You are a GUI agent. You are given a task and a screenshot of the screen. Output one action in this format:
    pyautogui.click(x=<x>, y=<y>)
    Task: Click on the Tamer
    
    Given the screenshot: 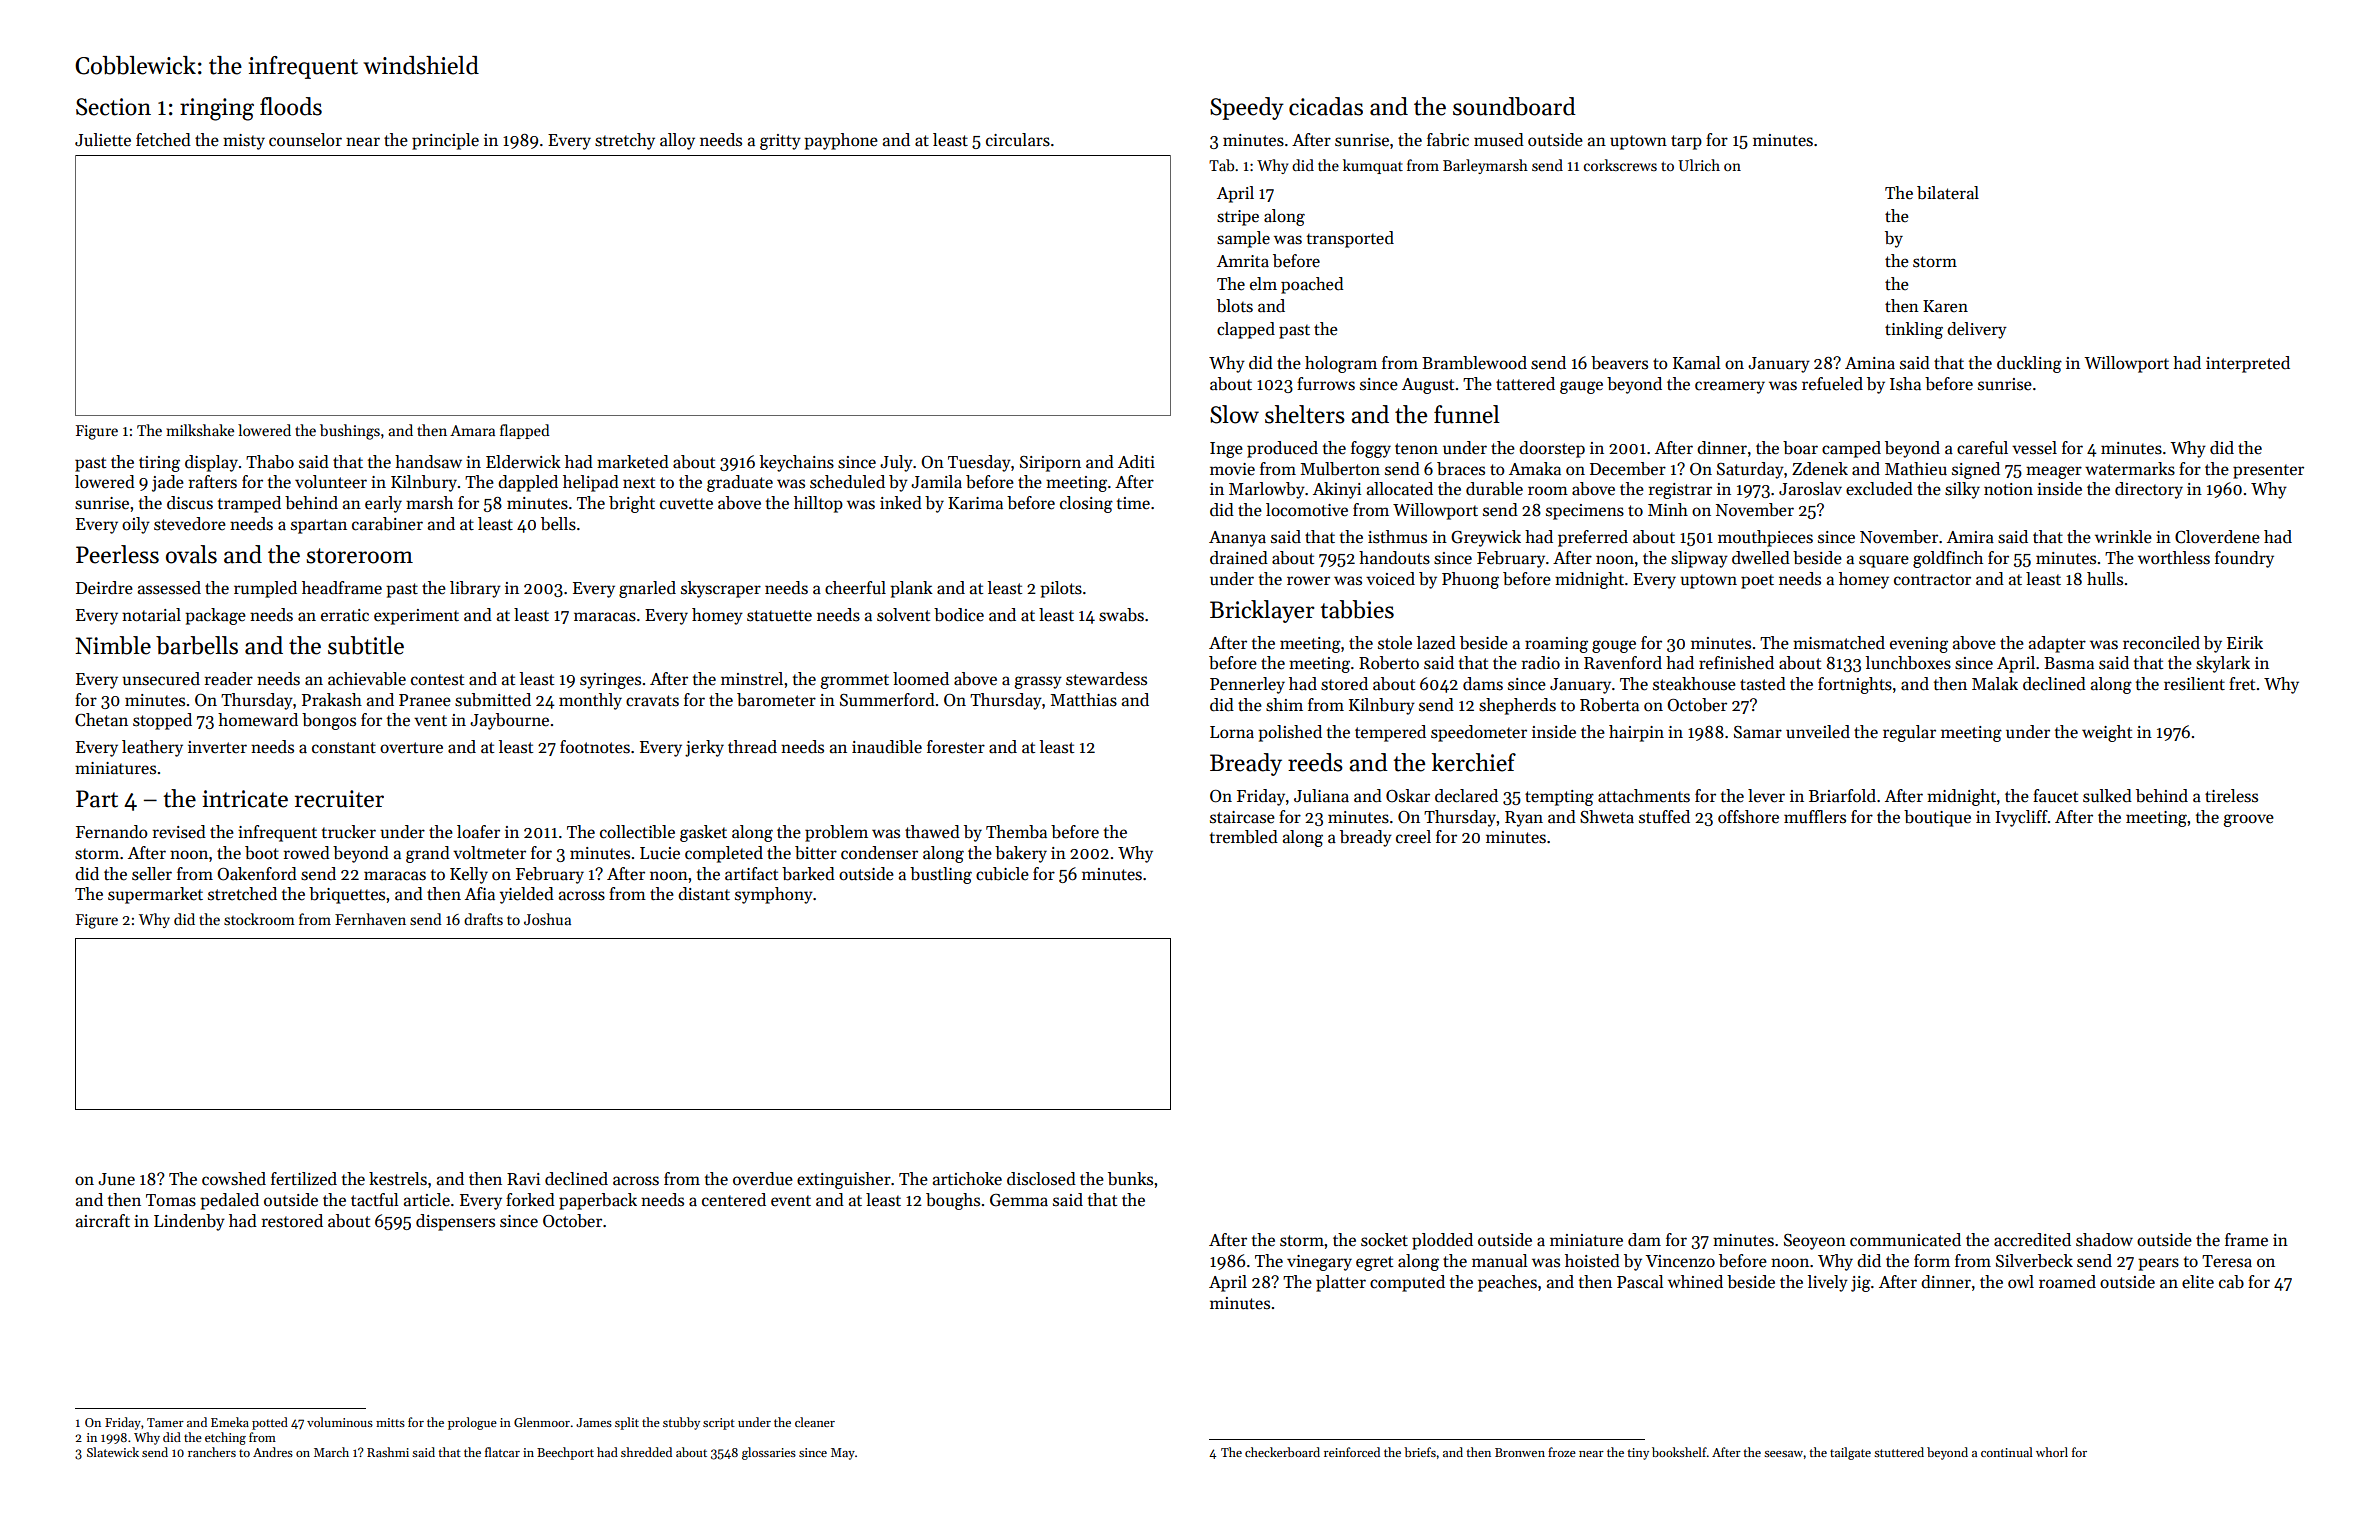 What is the action you would take?
    pyautogui.click(x=165, y=1422)
